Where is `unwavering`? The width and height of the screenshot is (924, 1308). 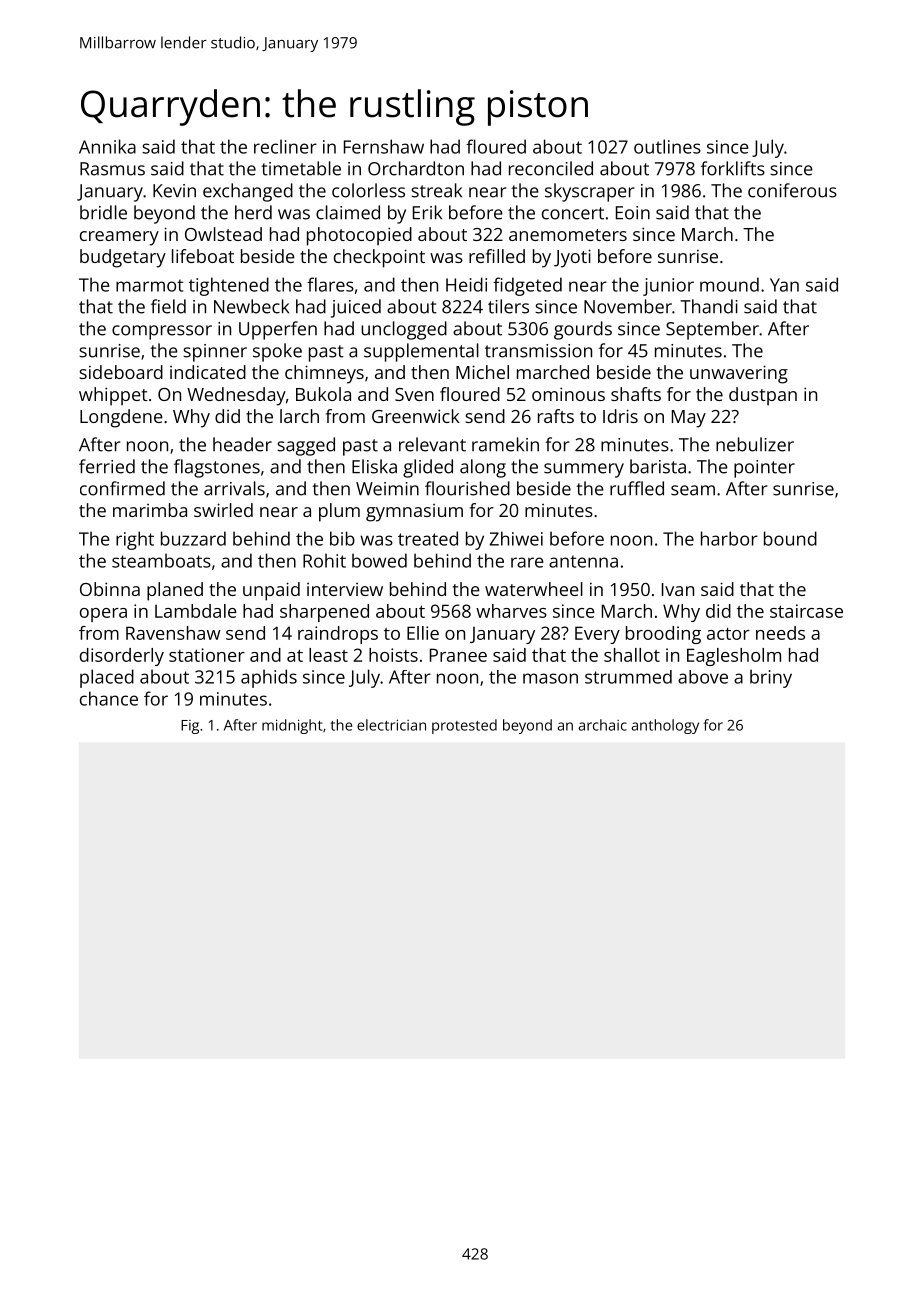
unwavering is located at coordinates (739, 374).
